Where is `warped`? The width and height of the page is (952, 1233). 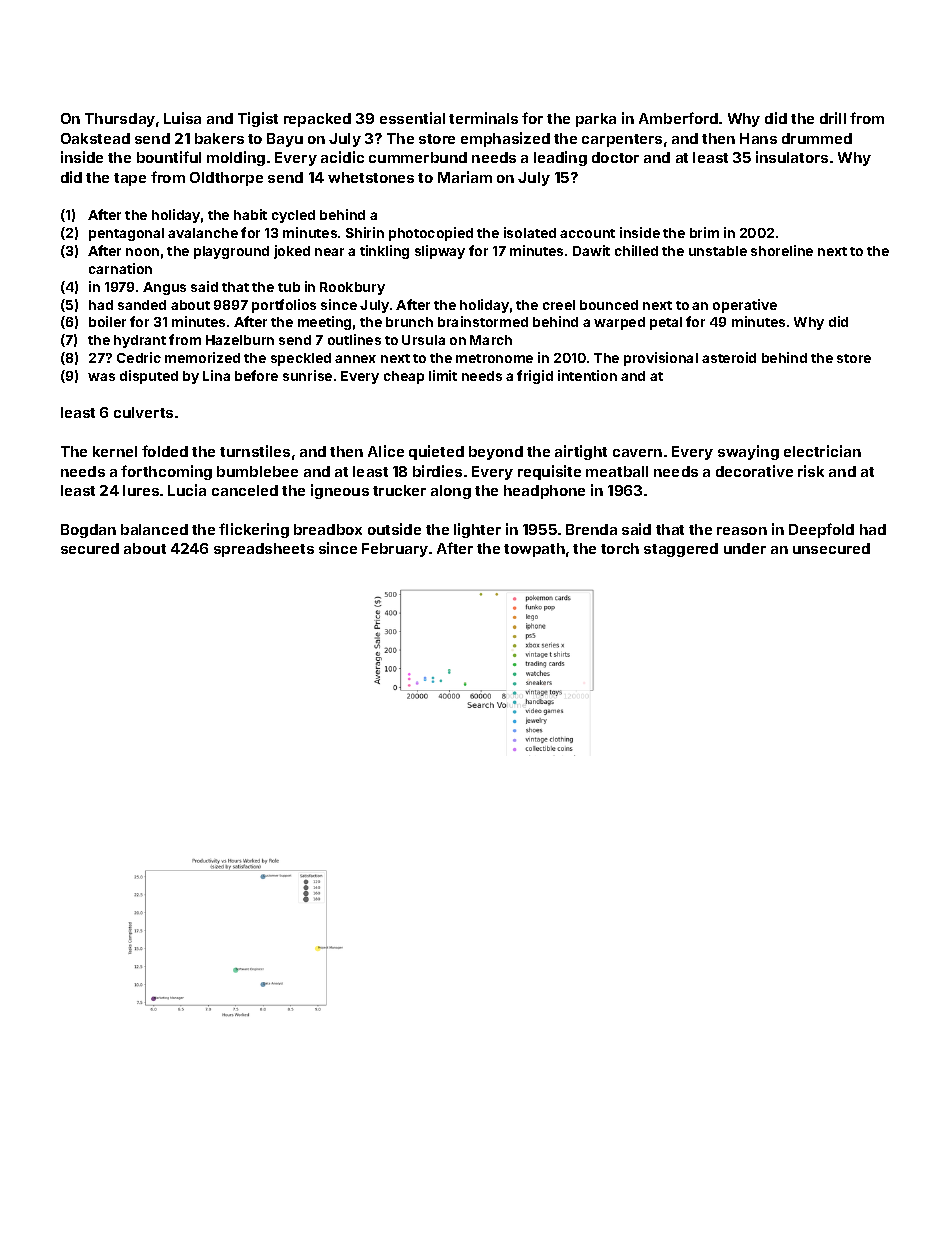 warped is located at coordinates (619, 323).
